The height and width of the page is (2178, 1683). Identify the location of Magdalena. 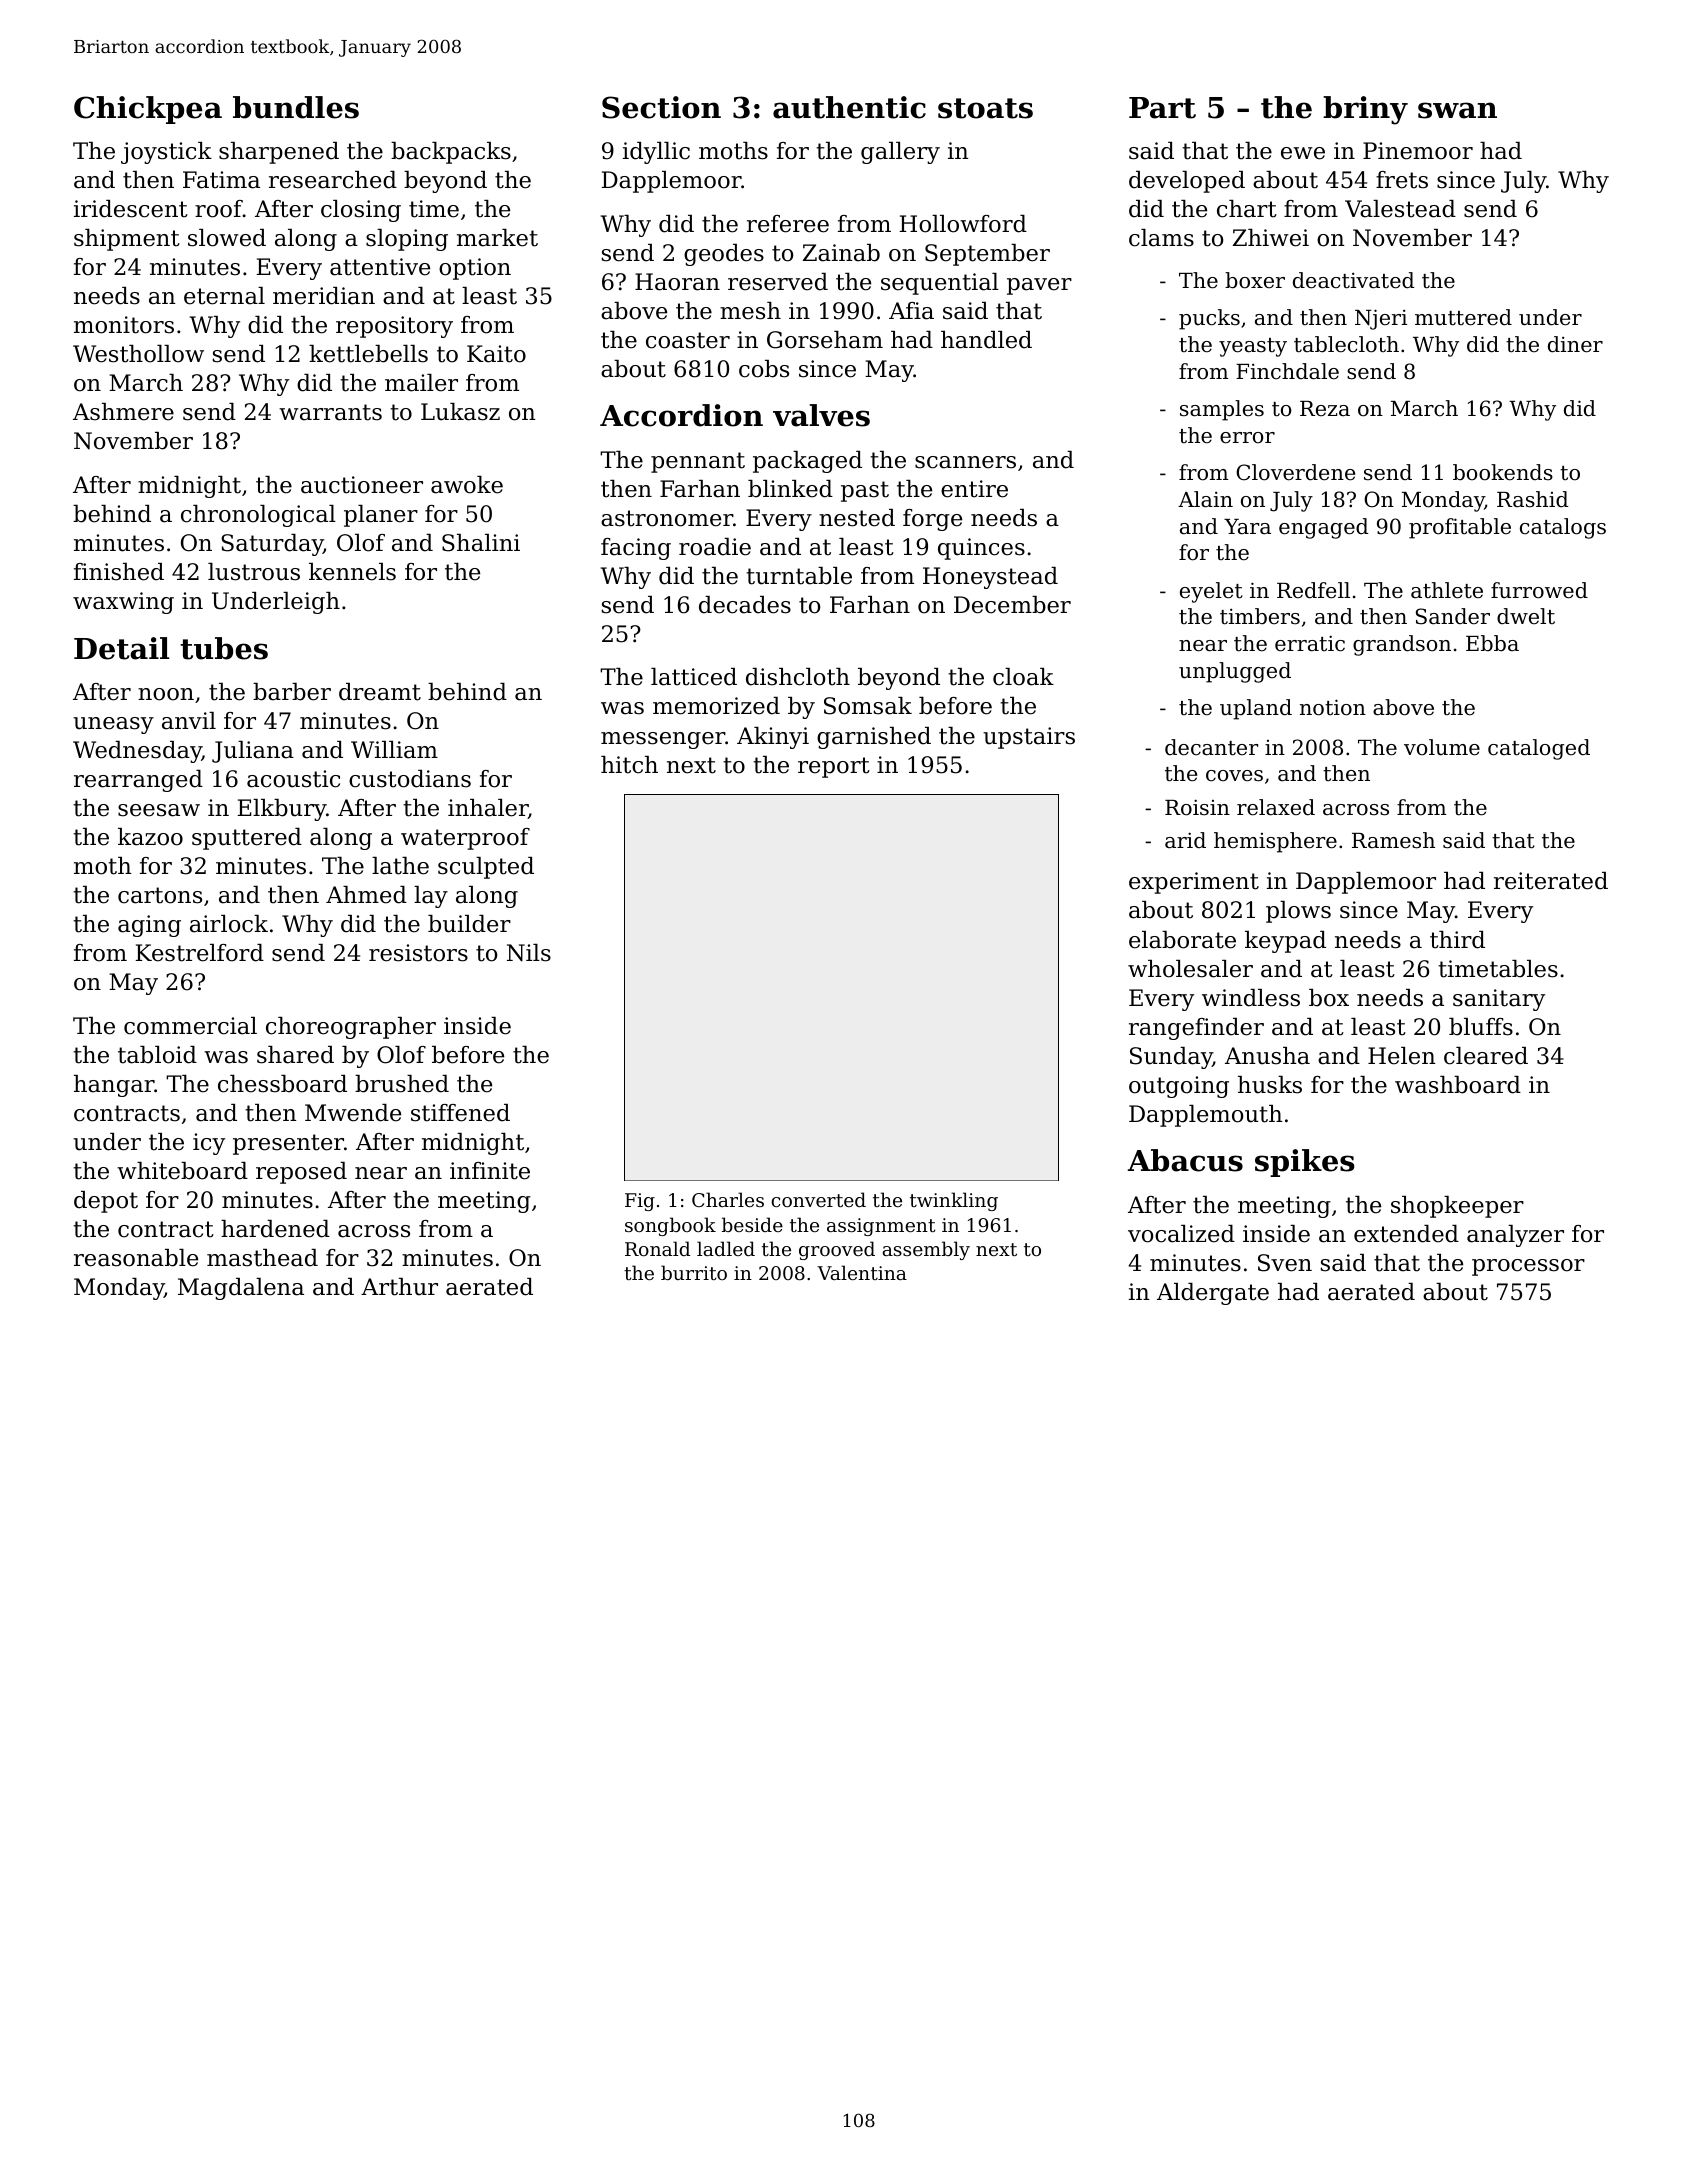
(241, 1289).
